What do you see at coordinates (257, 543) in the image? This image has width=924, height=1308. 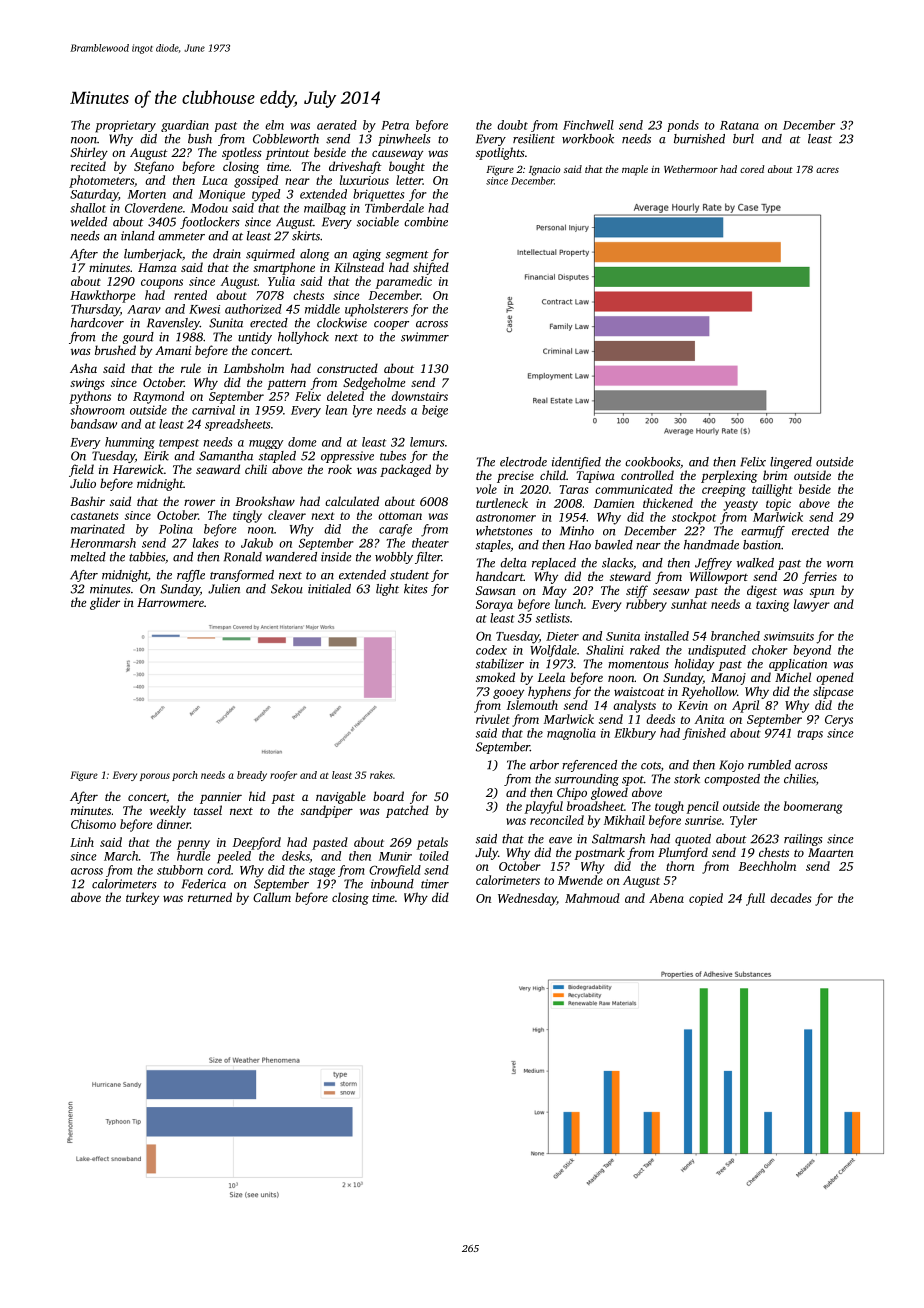 I see `Jakub` at bounding box center [257, 543].
